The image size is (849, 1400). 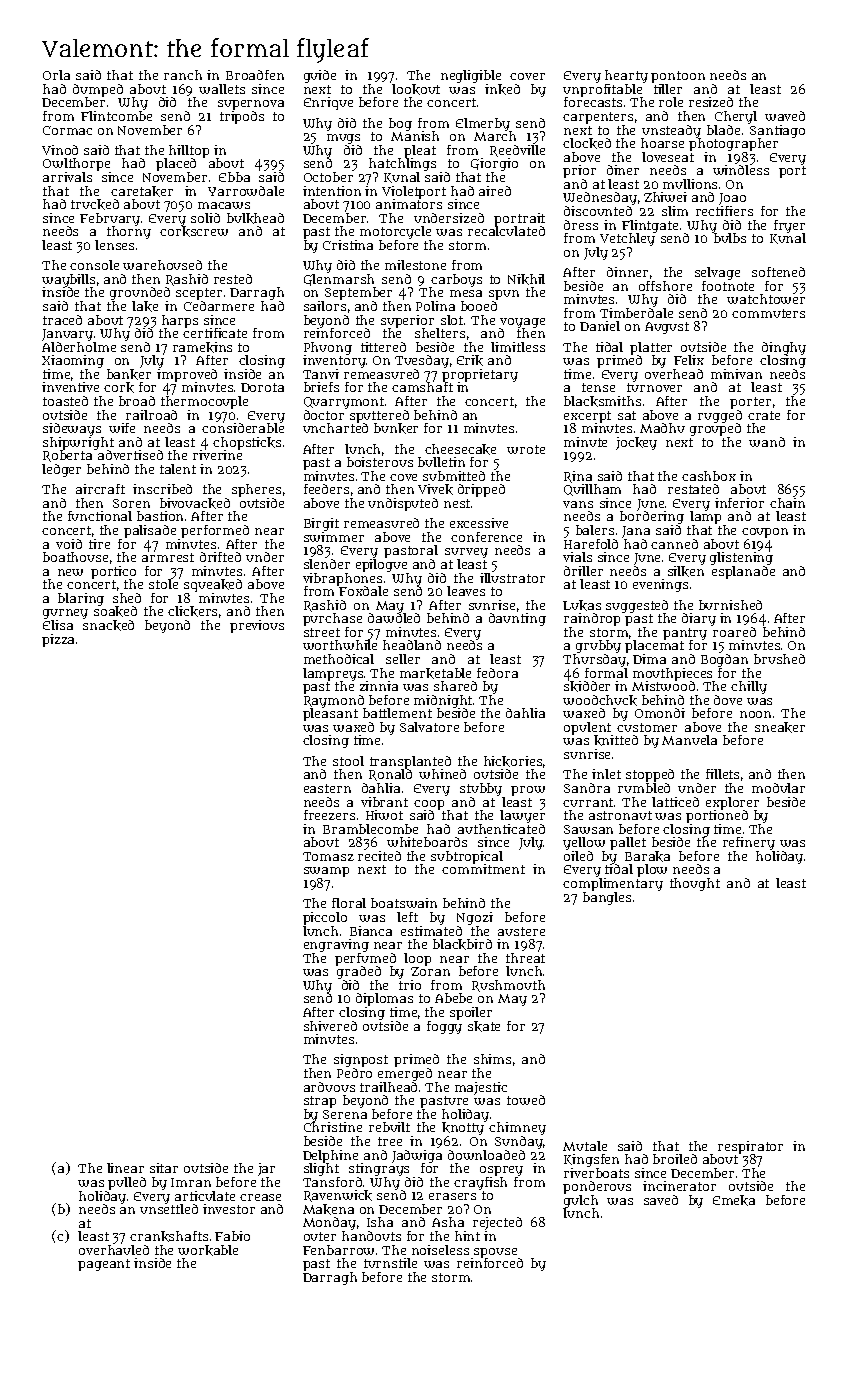 What do you see at coordinates (736, 374) in the screenshot?
I see `minivan` at bounding box center [736, 374].
